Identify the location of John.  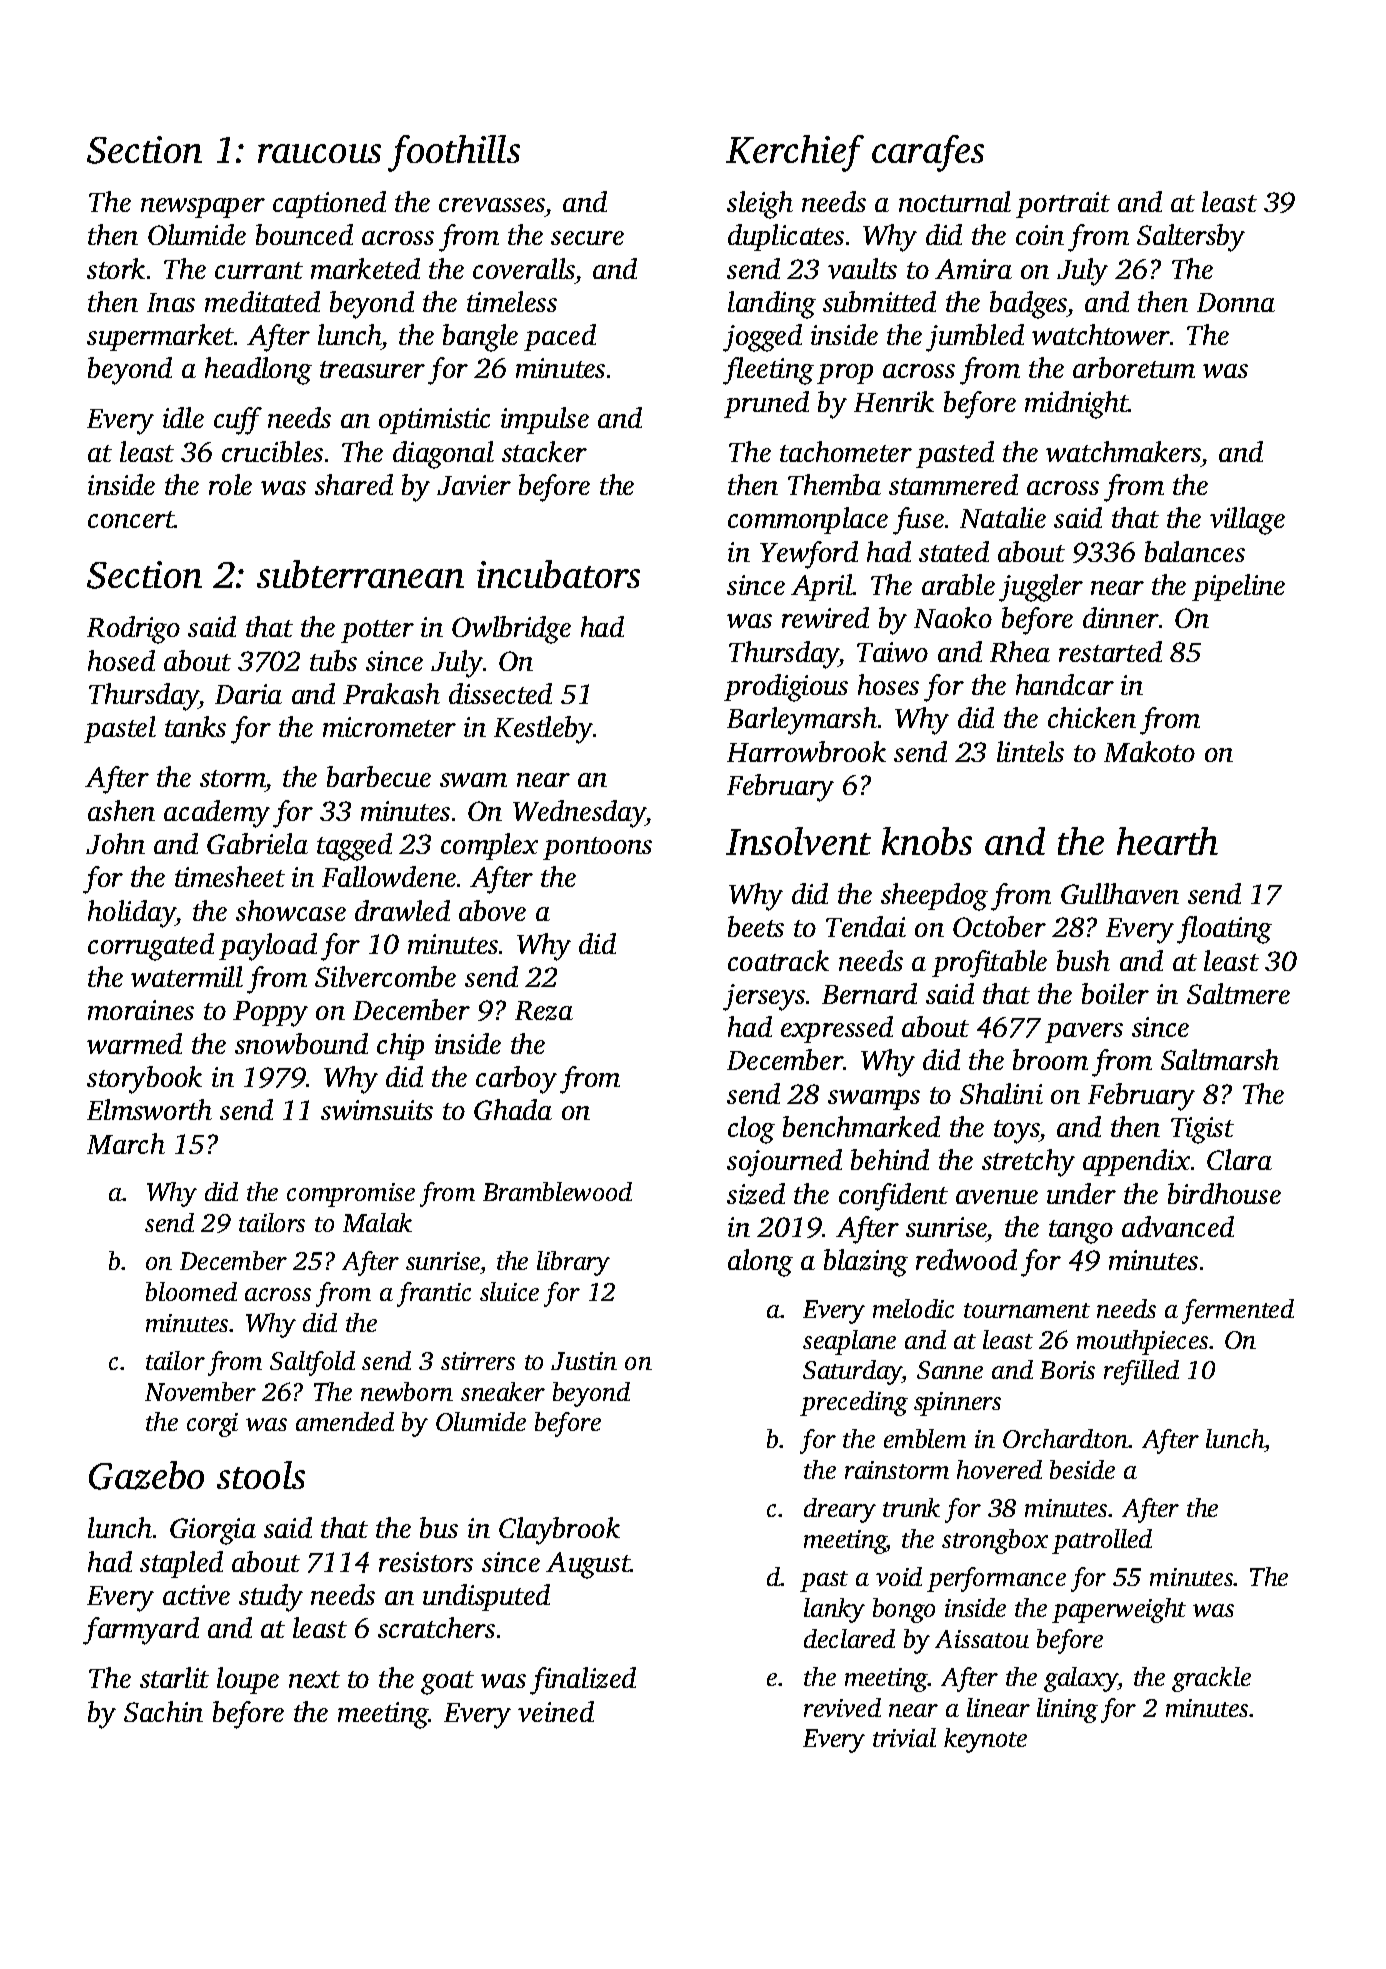
(115, 843).
